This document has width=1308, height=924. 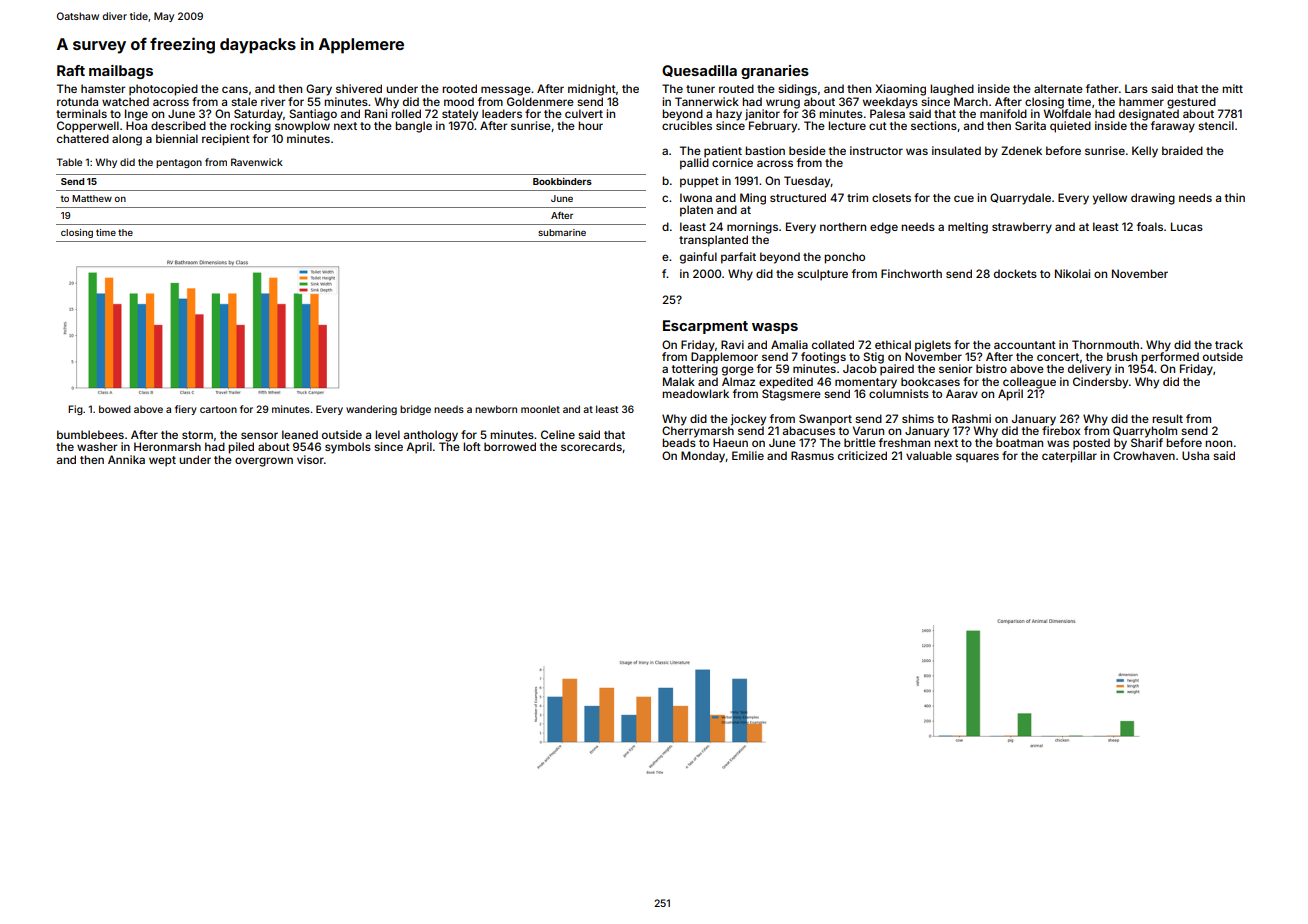 What do you see at coordinates (1058, 88) in the document?
I see `alternate` at bounding box center [1058, 88].
